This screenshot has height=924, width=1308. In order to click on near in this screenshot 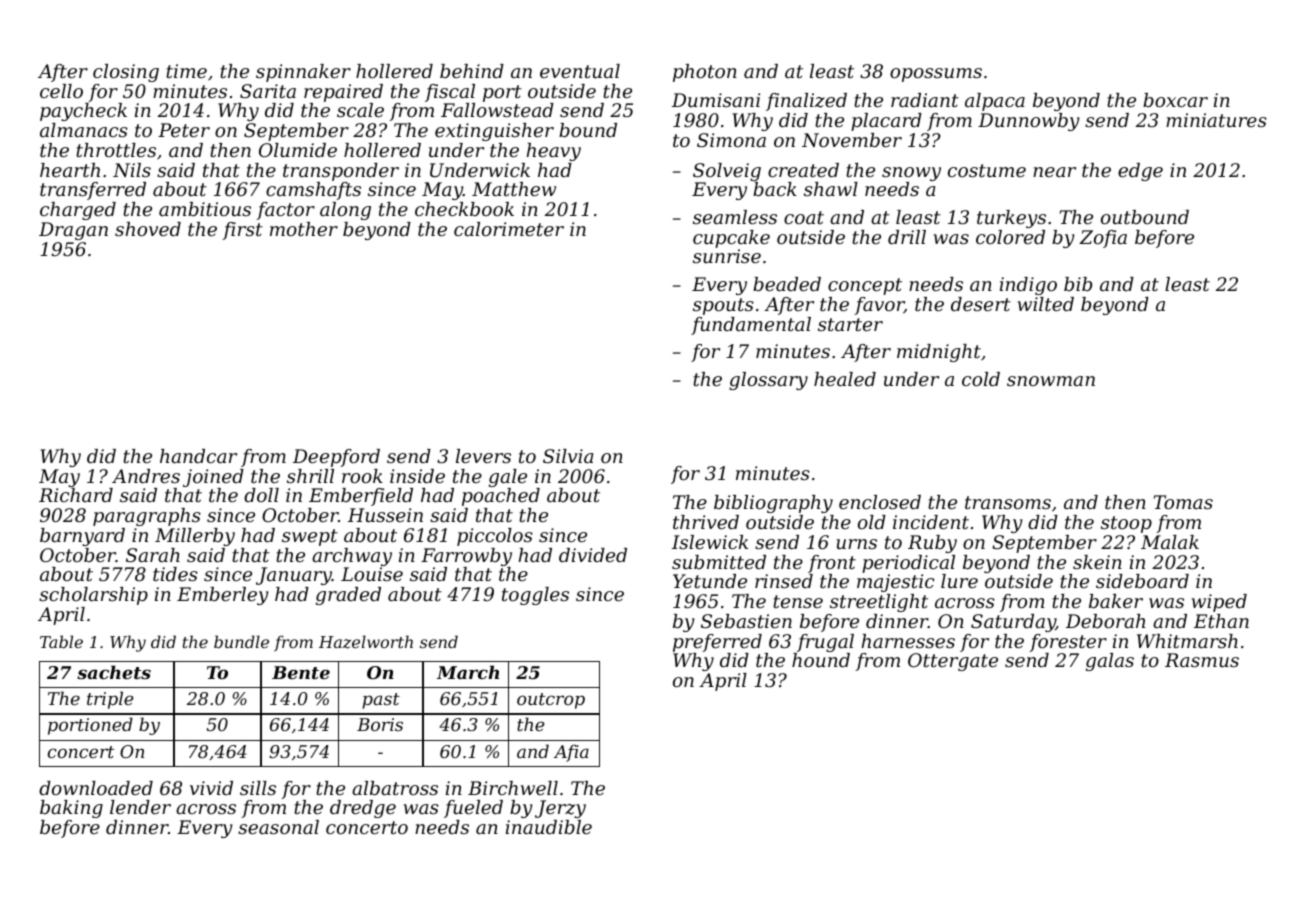, I will do `click(1054, 172)`.
